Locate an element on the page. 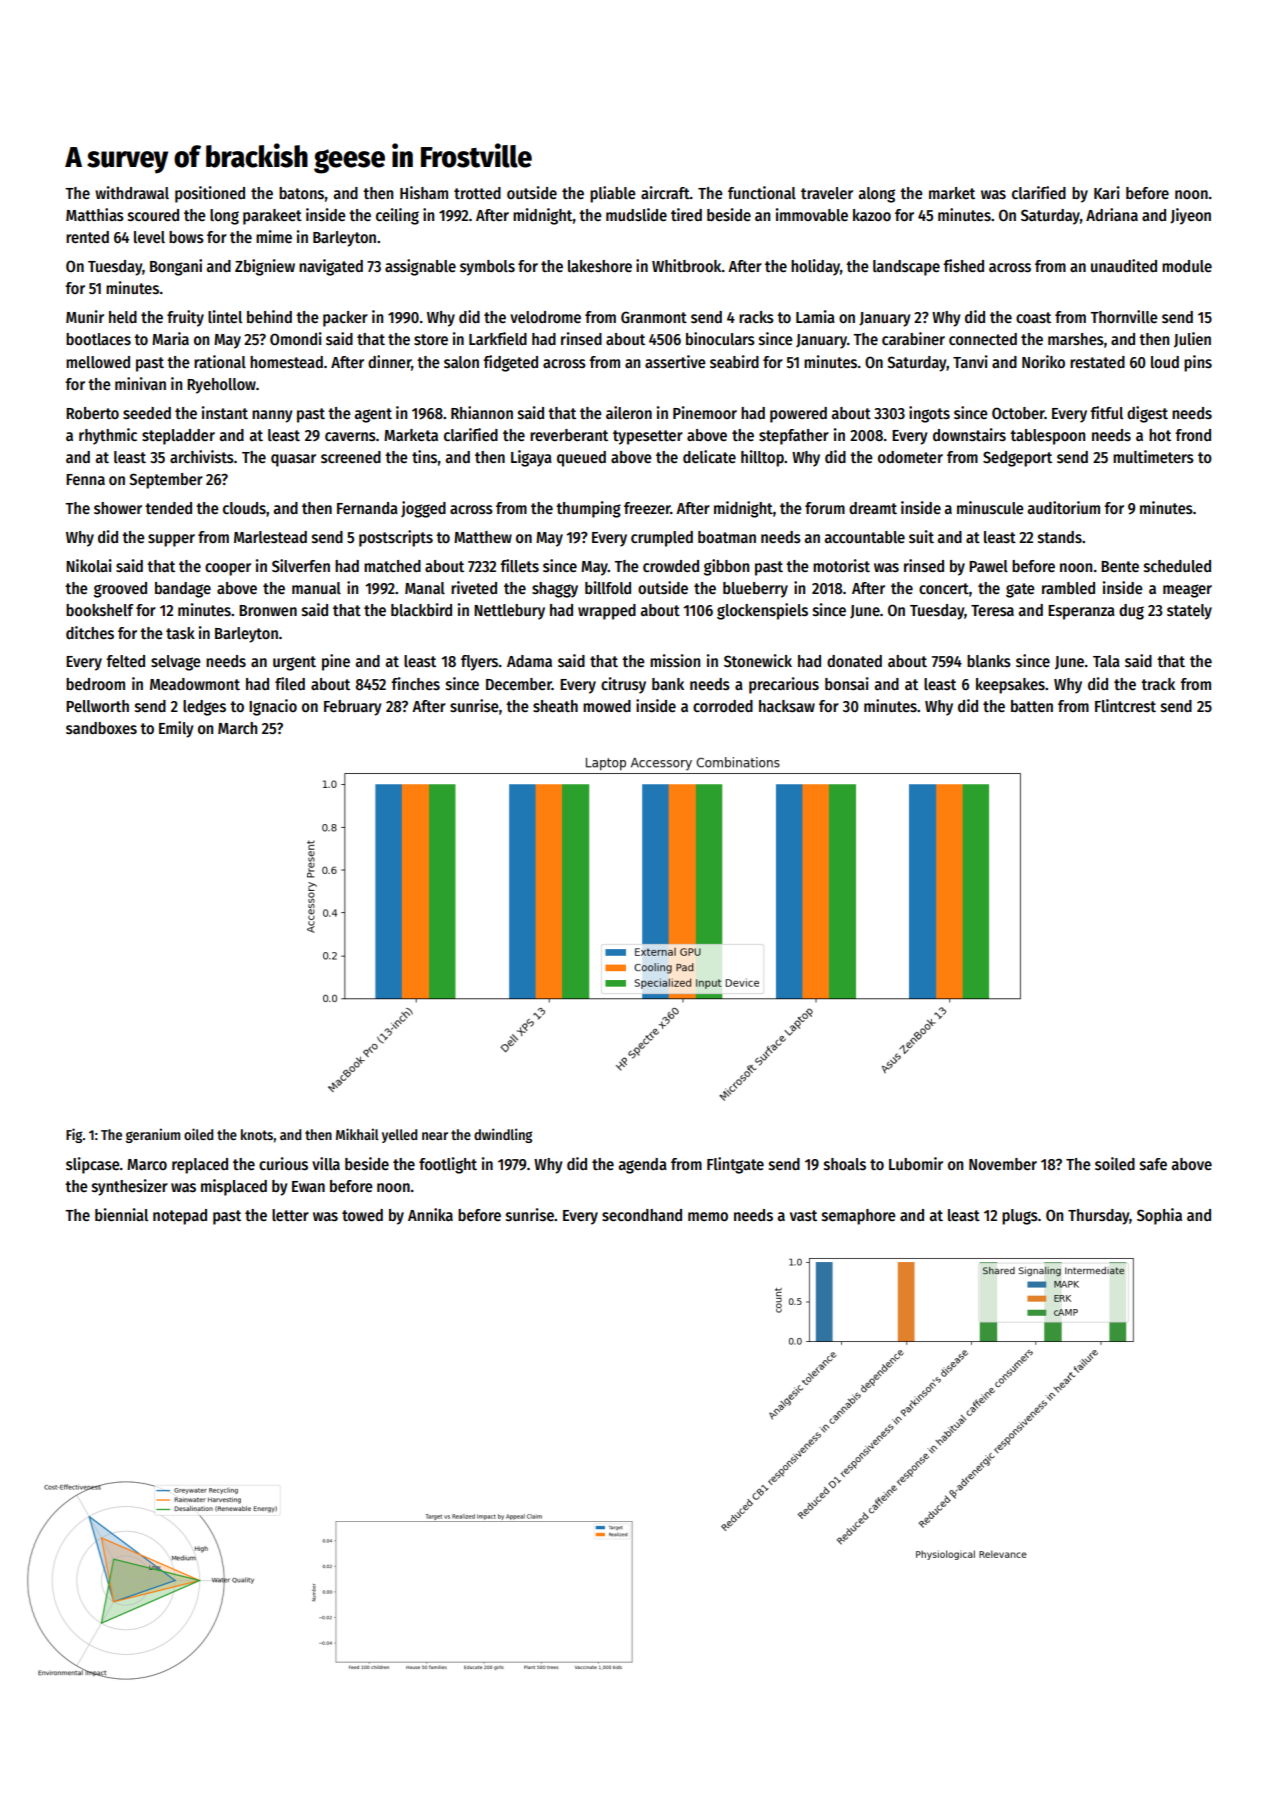 The width and height of the page is (1278, 1807). geranium is located at coordinates (153, 1135).
